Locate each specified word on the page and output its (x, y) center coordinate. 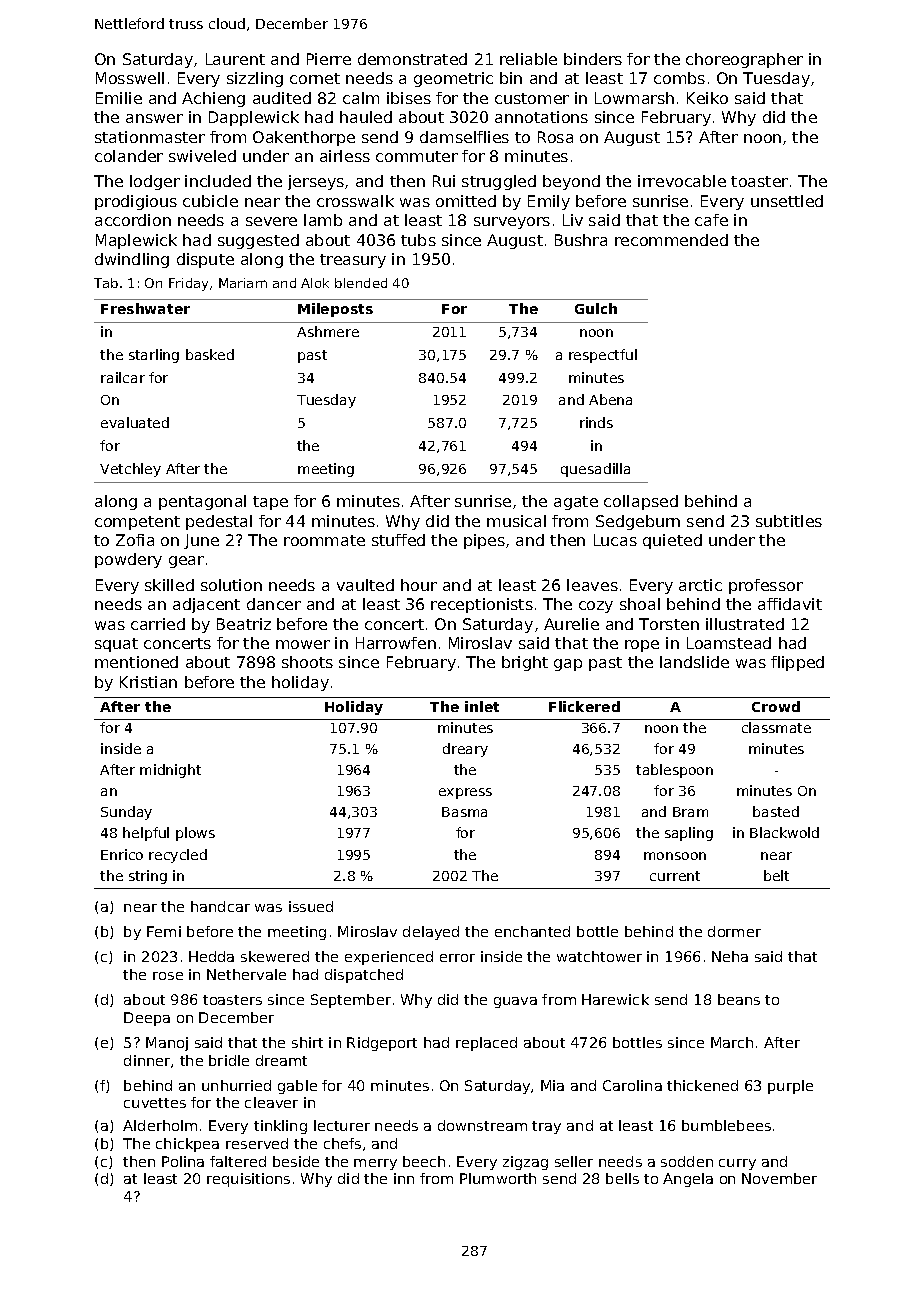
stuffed (398, 540)
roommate (324, 540)
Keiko (707, 98)
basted (776, 811)
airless (345, 156)
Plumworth (498, 1178)
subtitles (789, 521)
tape (270, 503)
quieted (672, 541)
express (465, 793)
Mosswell (130, 78)
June (201, 541)
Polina (183, 1161)
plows (195, 834)
